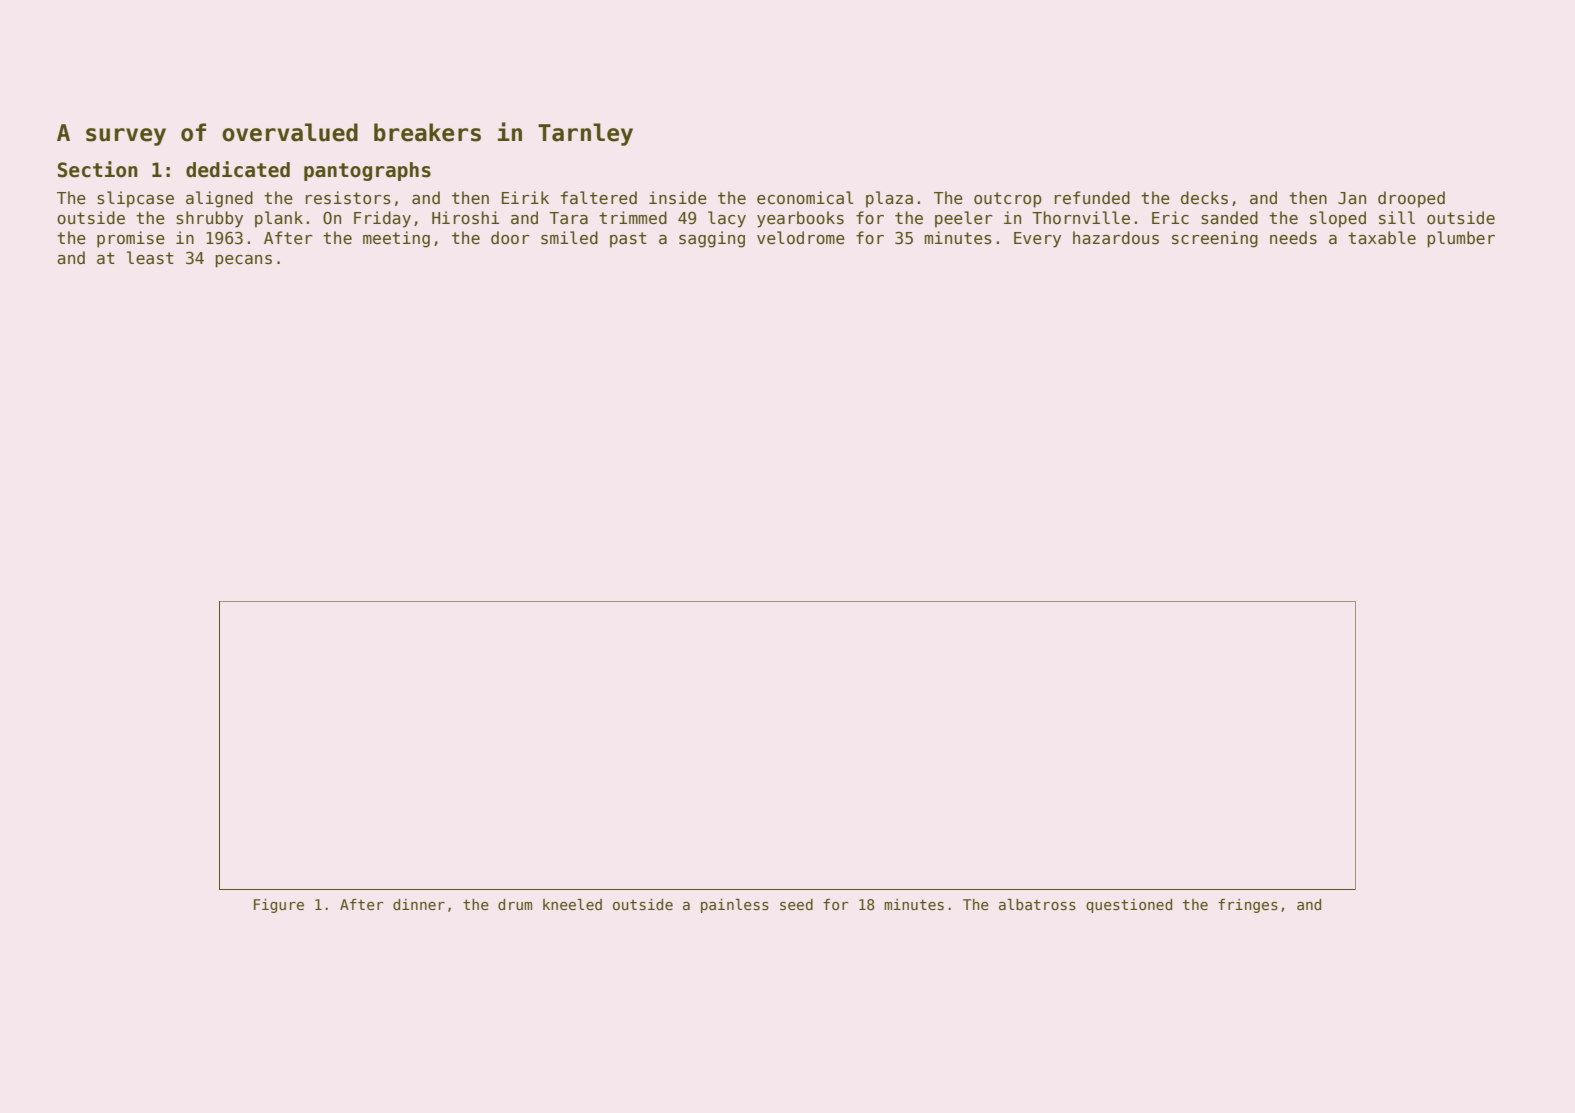 The image size is (1575, 1113). Describe the element at coordinates (1129, 906) in the screenshot. I see `questioned` at that location.
